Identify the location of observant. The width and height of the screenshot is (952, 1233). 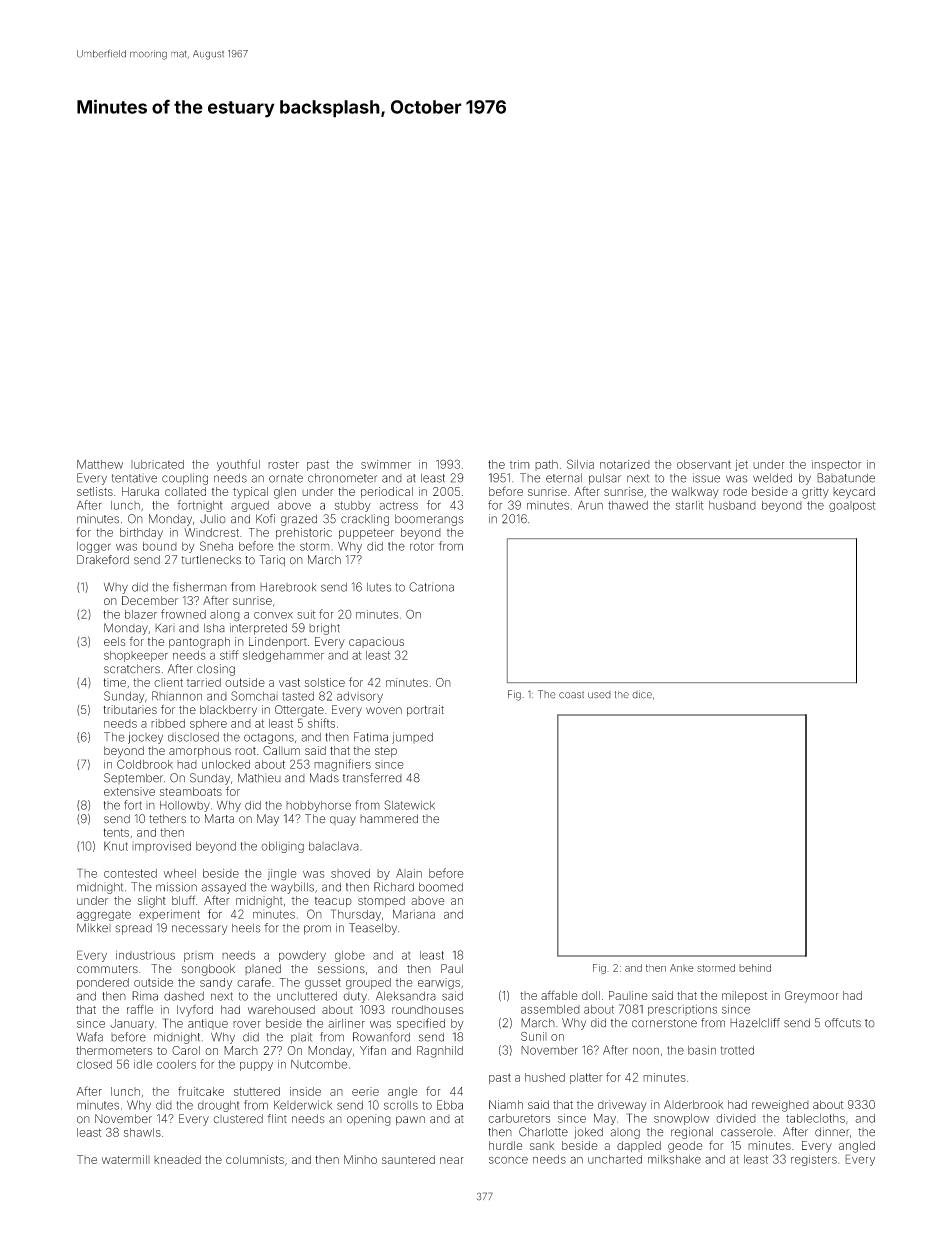
(704, 464).
